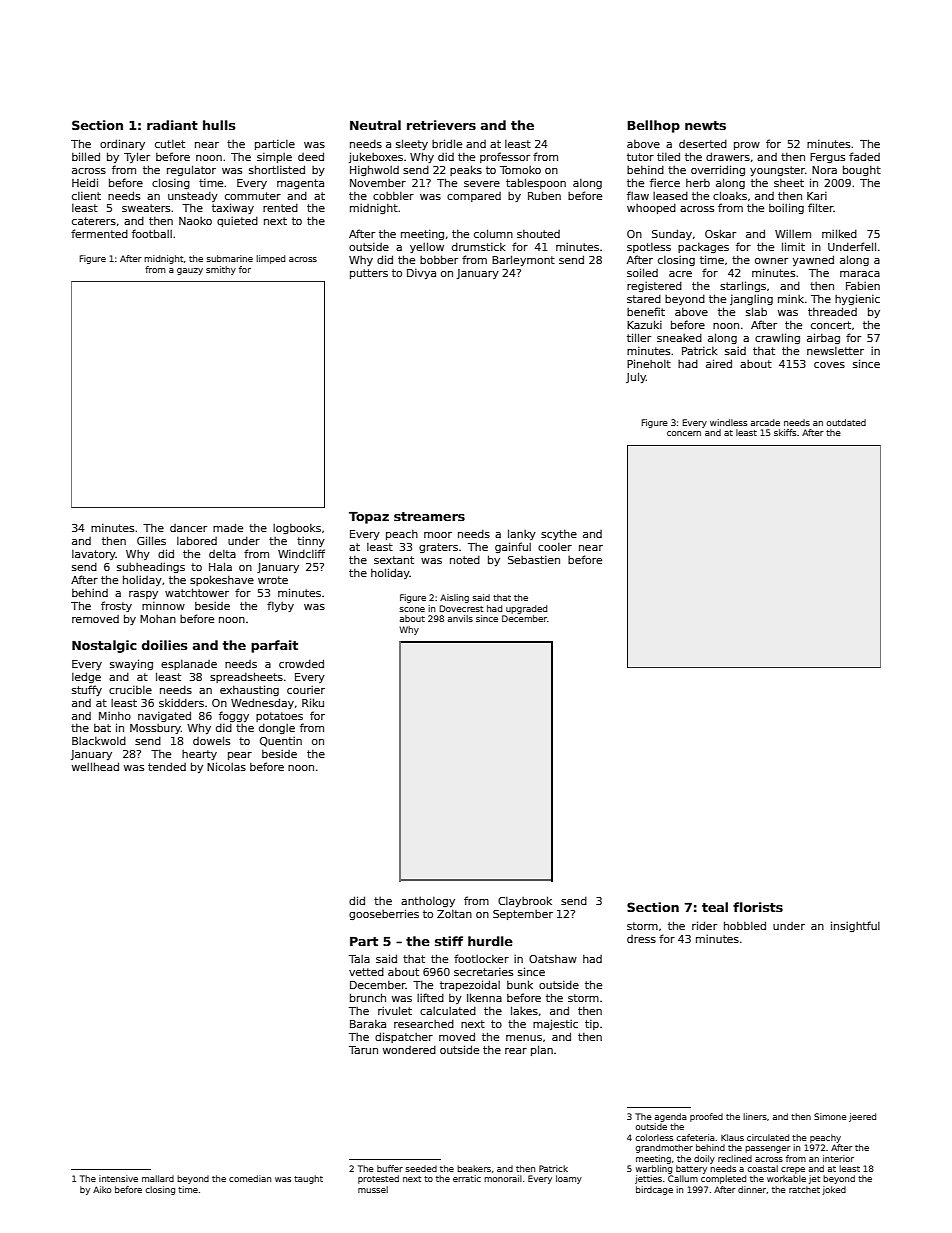 This screenshot has width=952, height=1233. What do you see at coordinates (240, 756) in the screenshot?
I see `pear` at bounding box center [240, 756].
